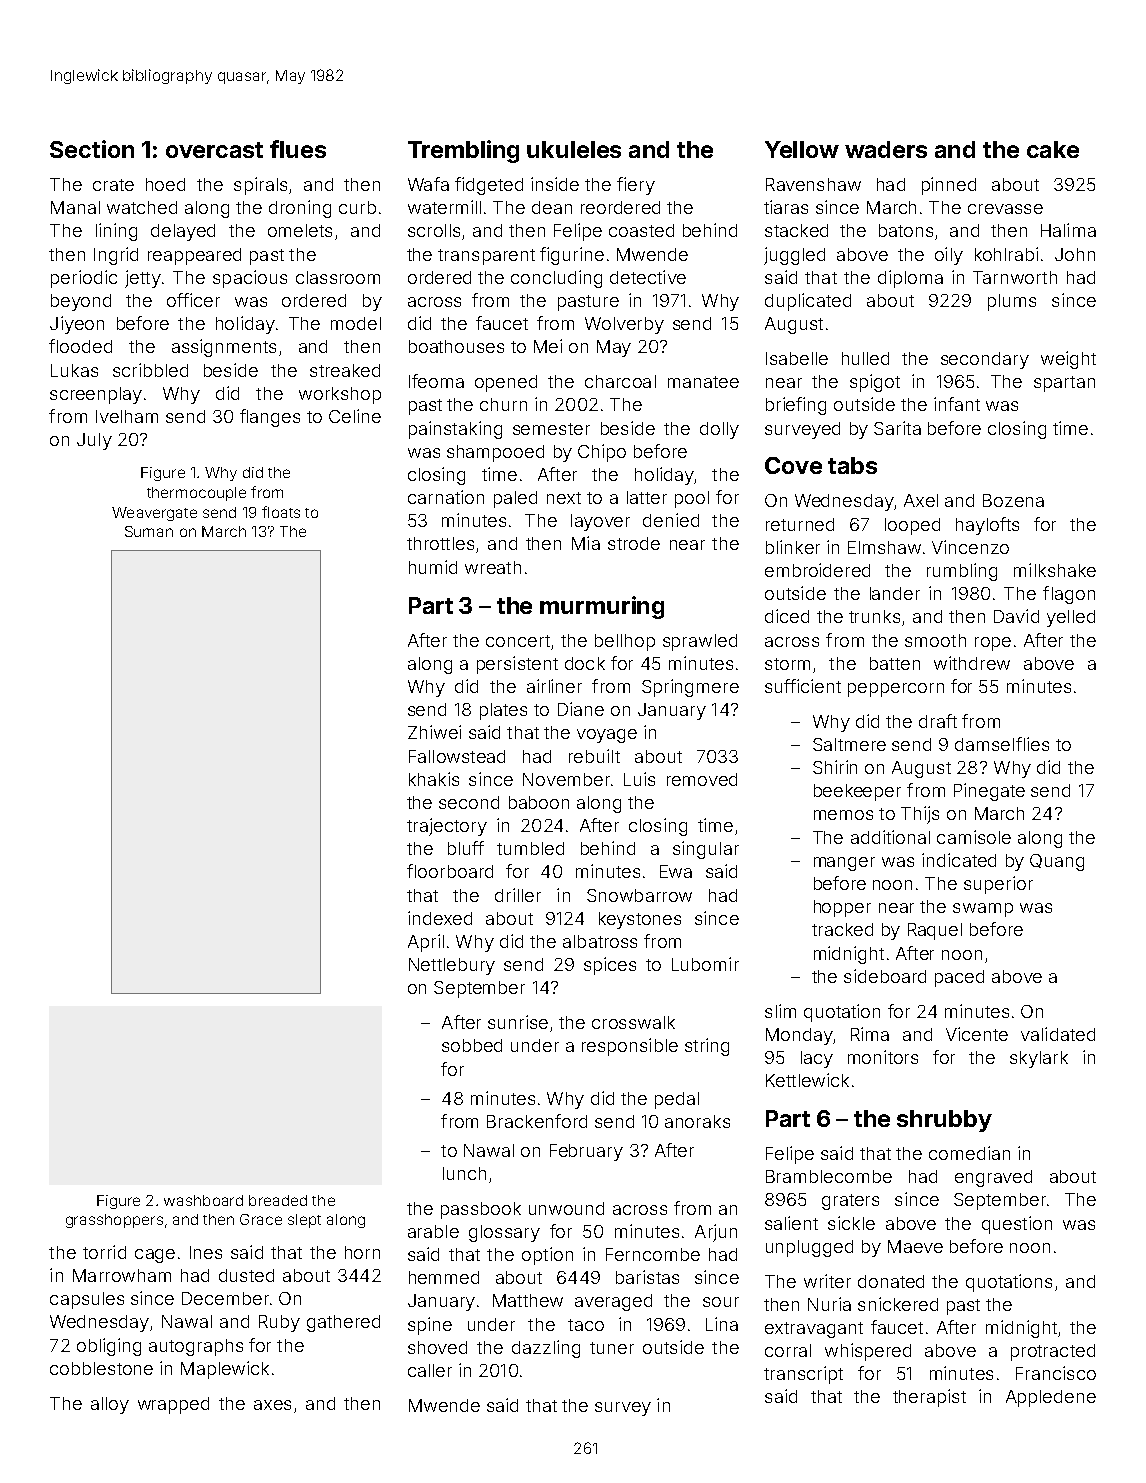 This screenshot has width=1146, height=1483. Describe the element at coordinates (281, 512) in the screenshot. I see `floats` at that location.
